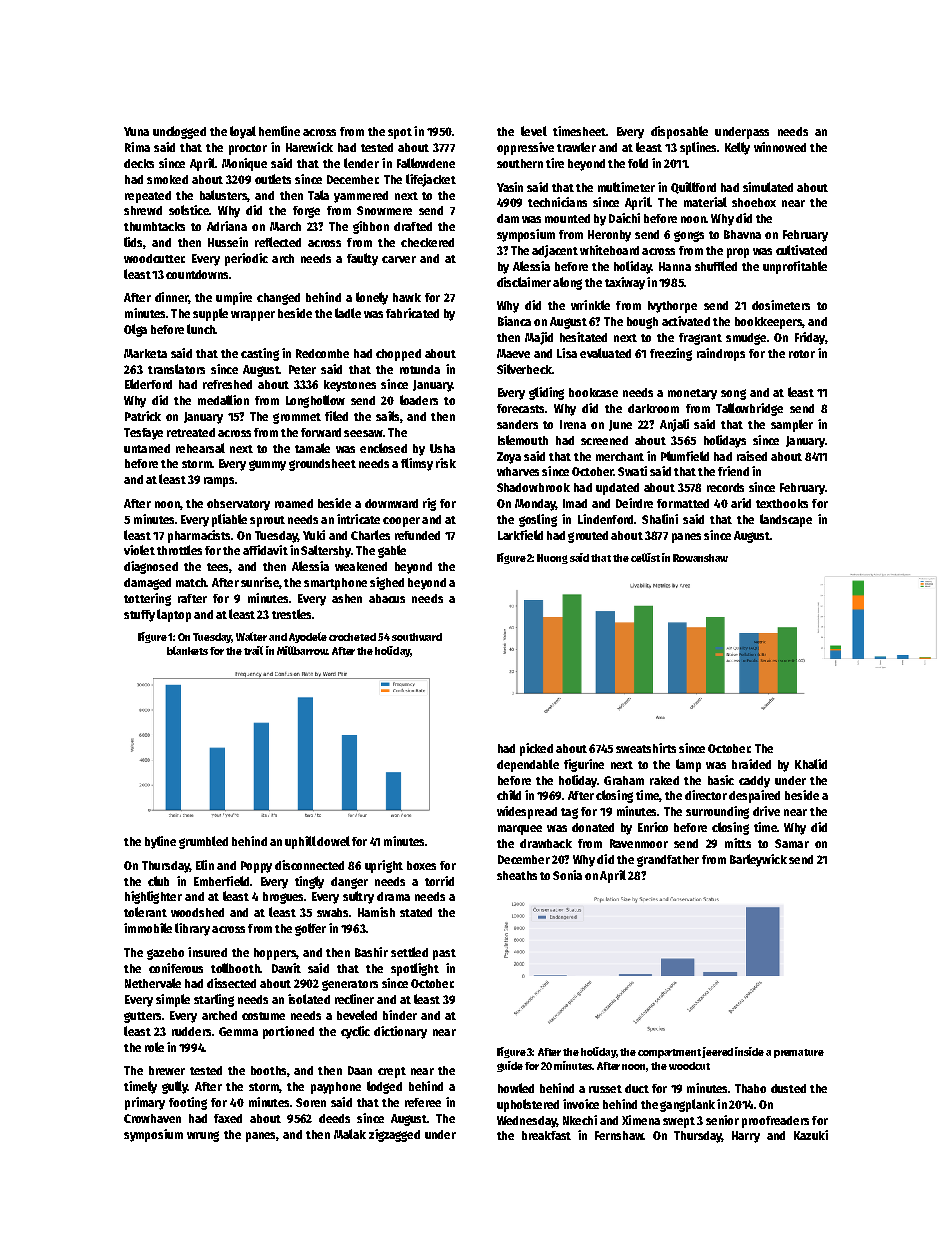  What do you see at coordinates (751, 764) in the document?
I see `braided` at bounding box center [751, 764].
